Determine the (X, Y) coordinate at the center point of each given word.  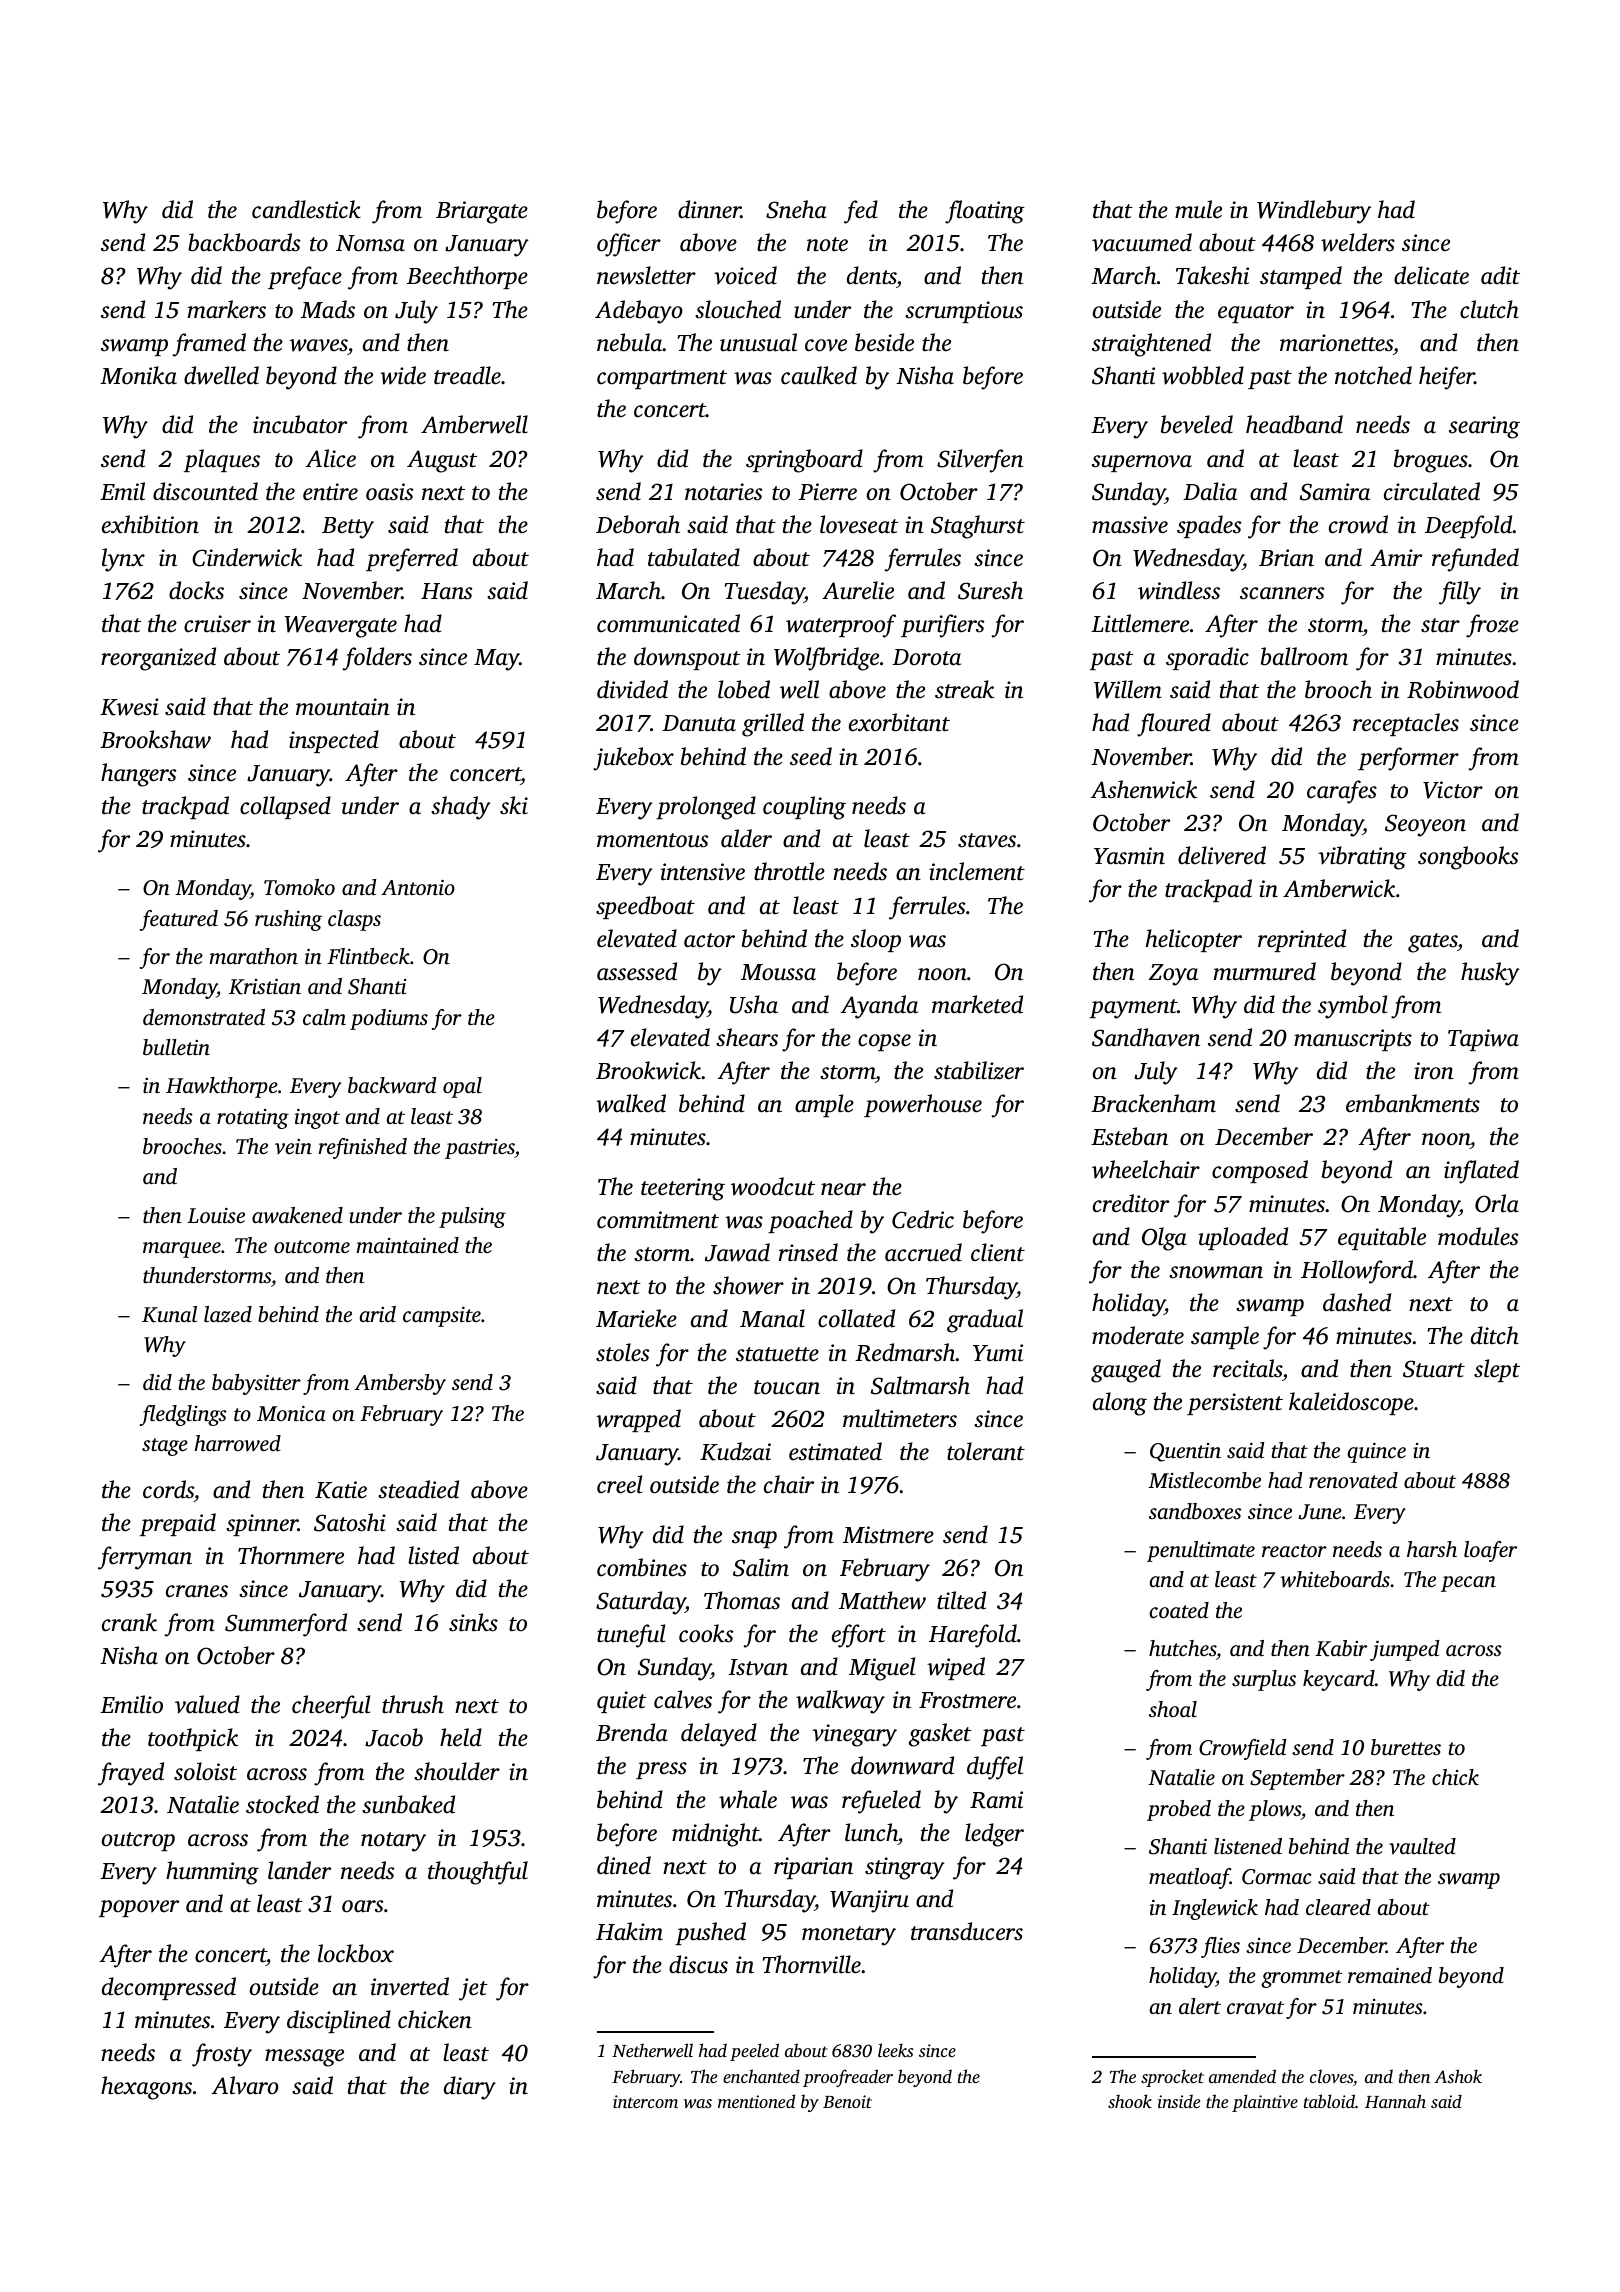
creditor (1131, 1203)
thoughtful (478, 1873)
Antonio (418, 887)
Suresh (990, 590)
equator (1256, 313)
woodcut (773, 1186)
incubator (300, 424)
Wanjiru (869, 1901)
